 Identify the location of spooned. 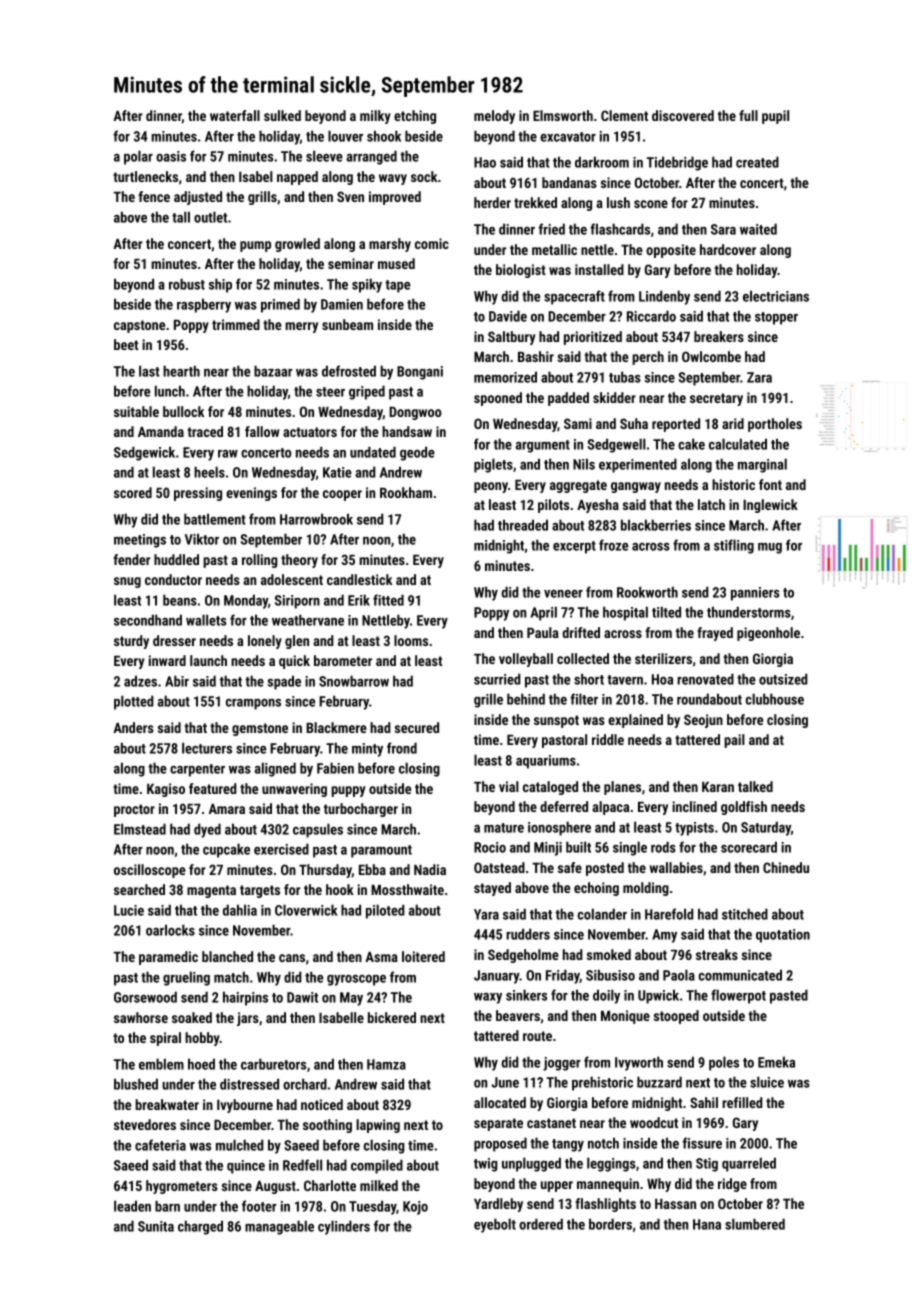
(498, 399).
